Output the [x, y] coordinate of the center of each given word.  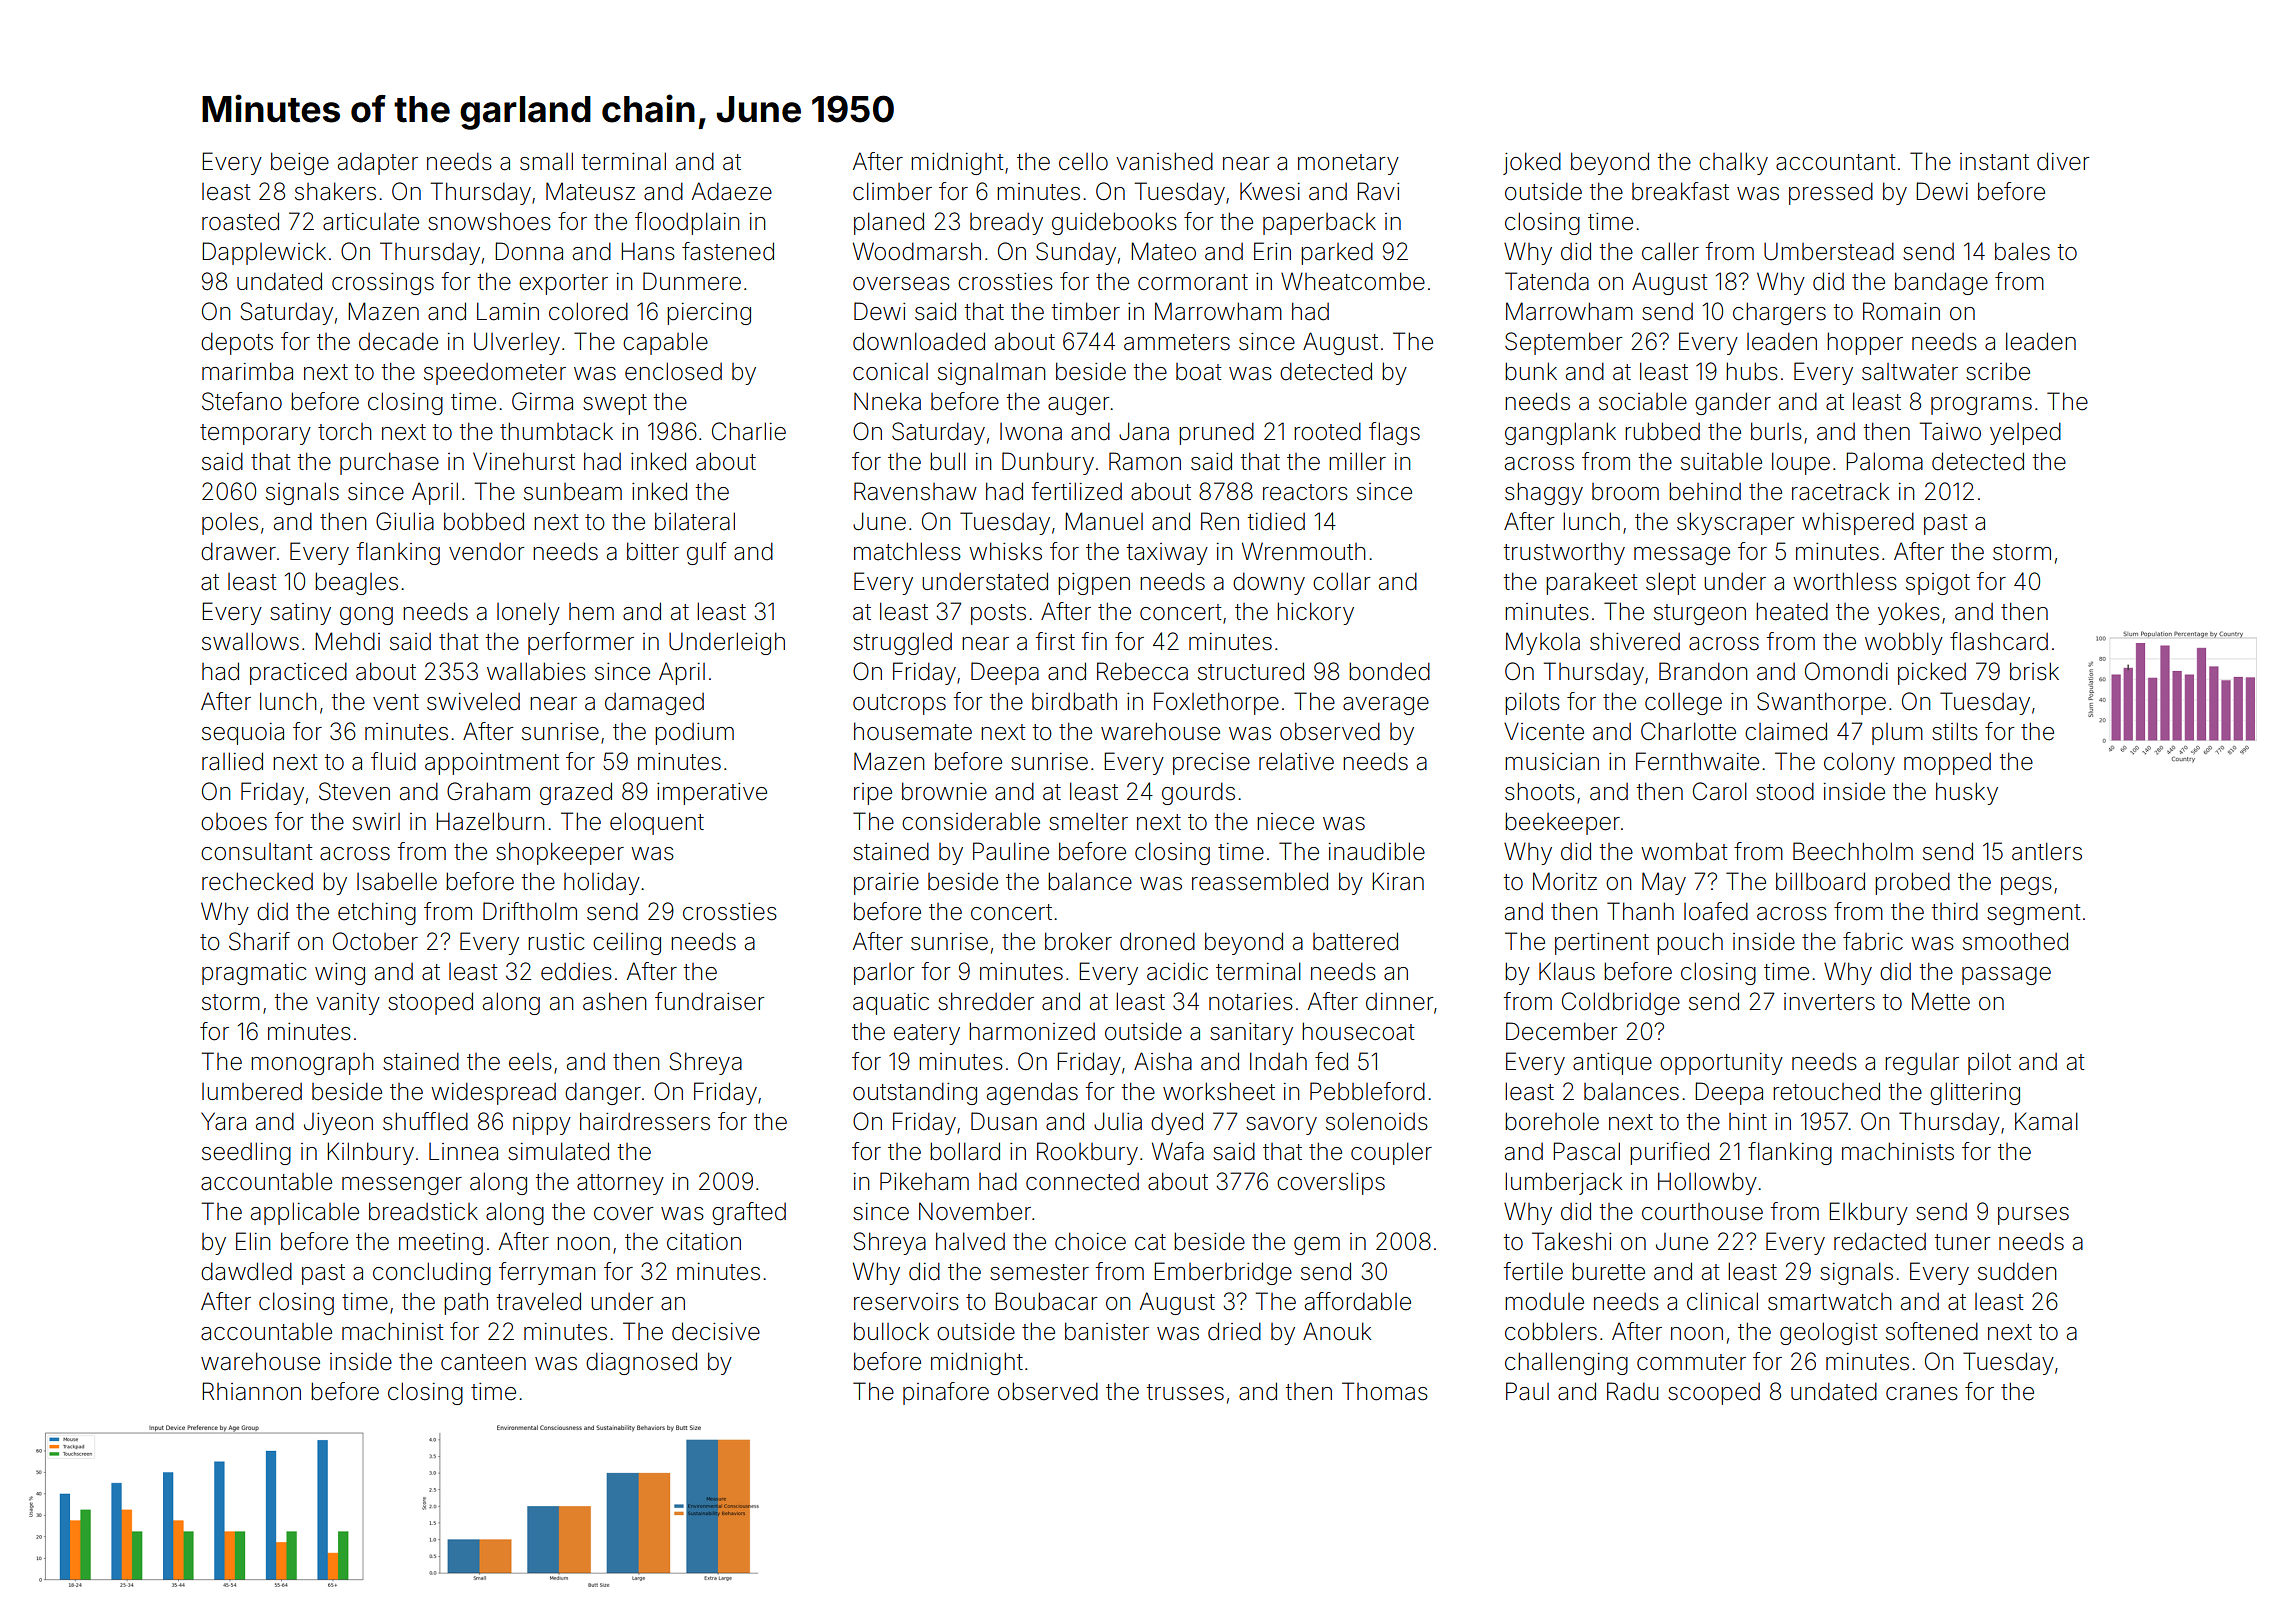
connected [1082, 1182]
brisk [2034, 671]
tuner [1962, 1242]
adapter [378, 163]
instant [1994, 162]
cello [1083, 161]
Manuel [1104, 521]
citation [704, 1242]
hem [591, 612]
